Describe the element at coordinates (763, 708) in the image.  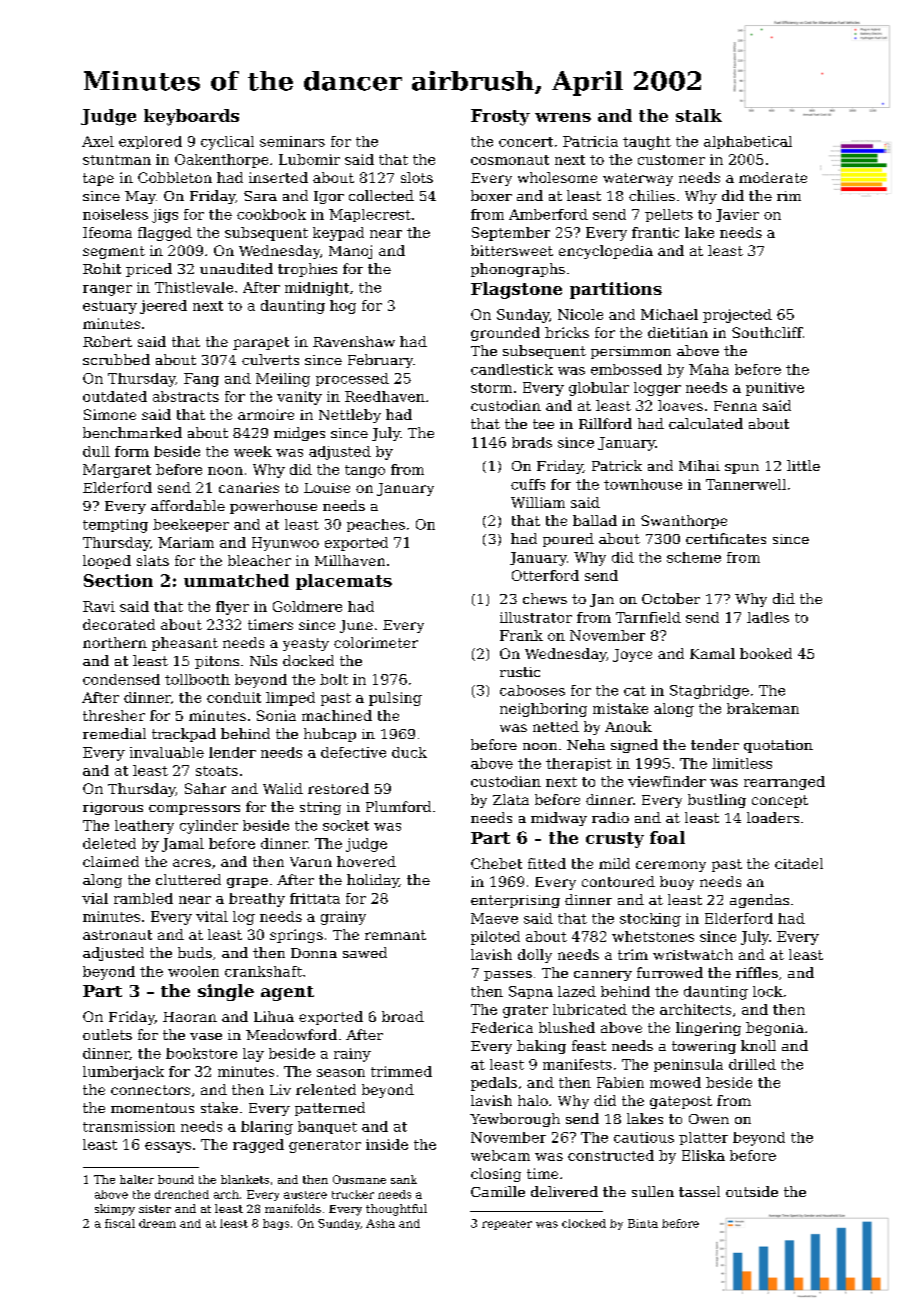
I see `brakeman` at that location.
